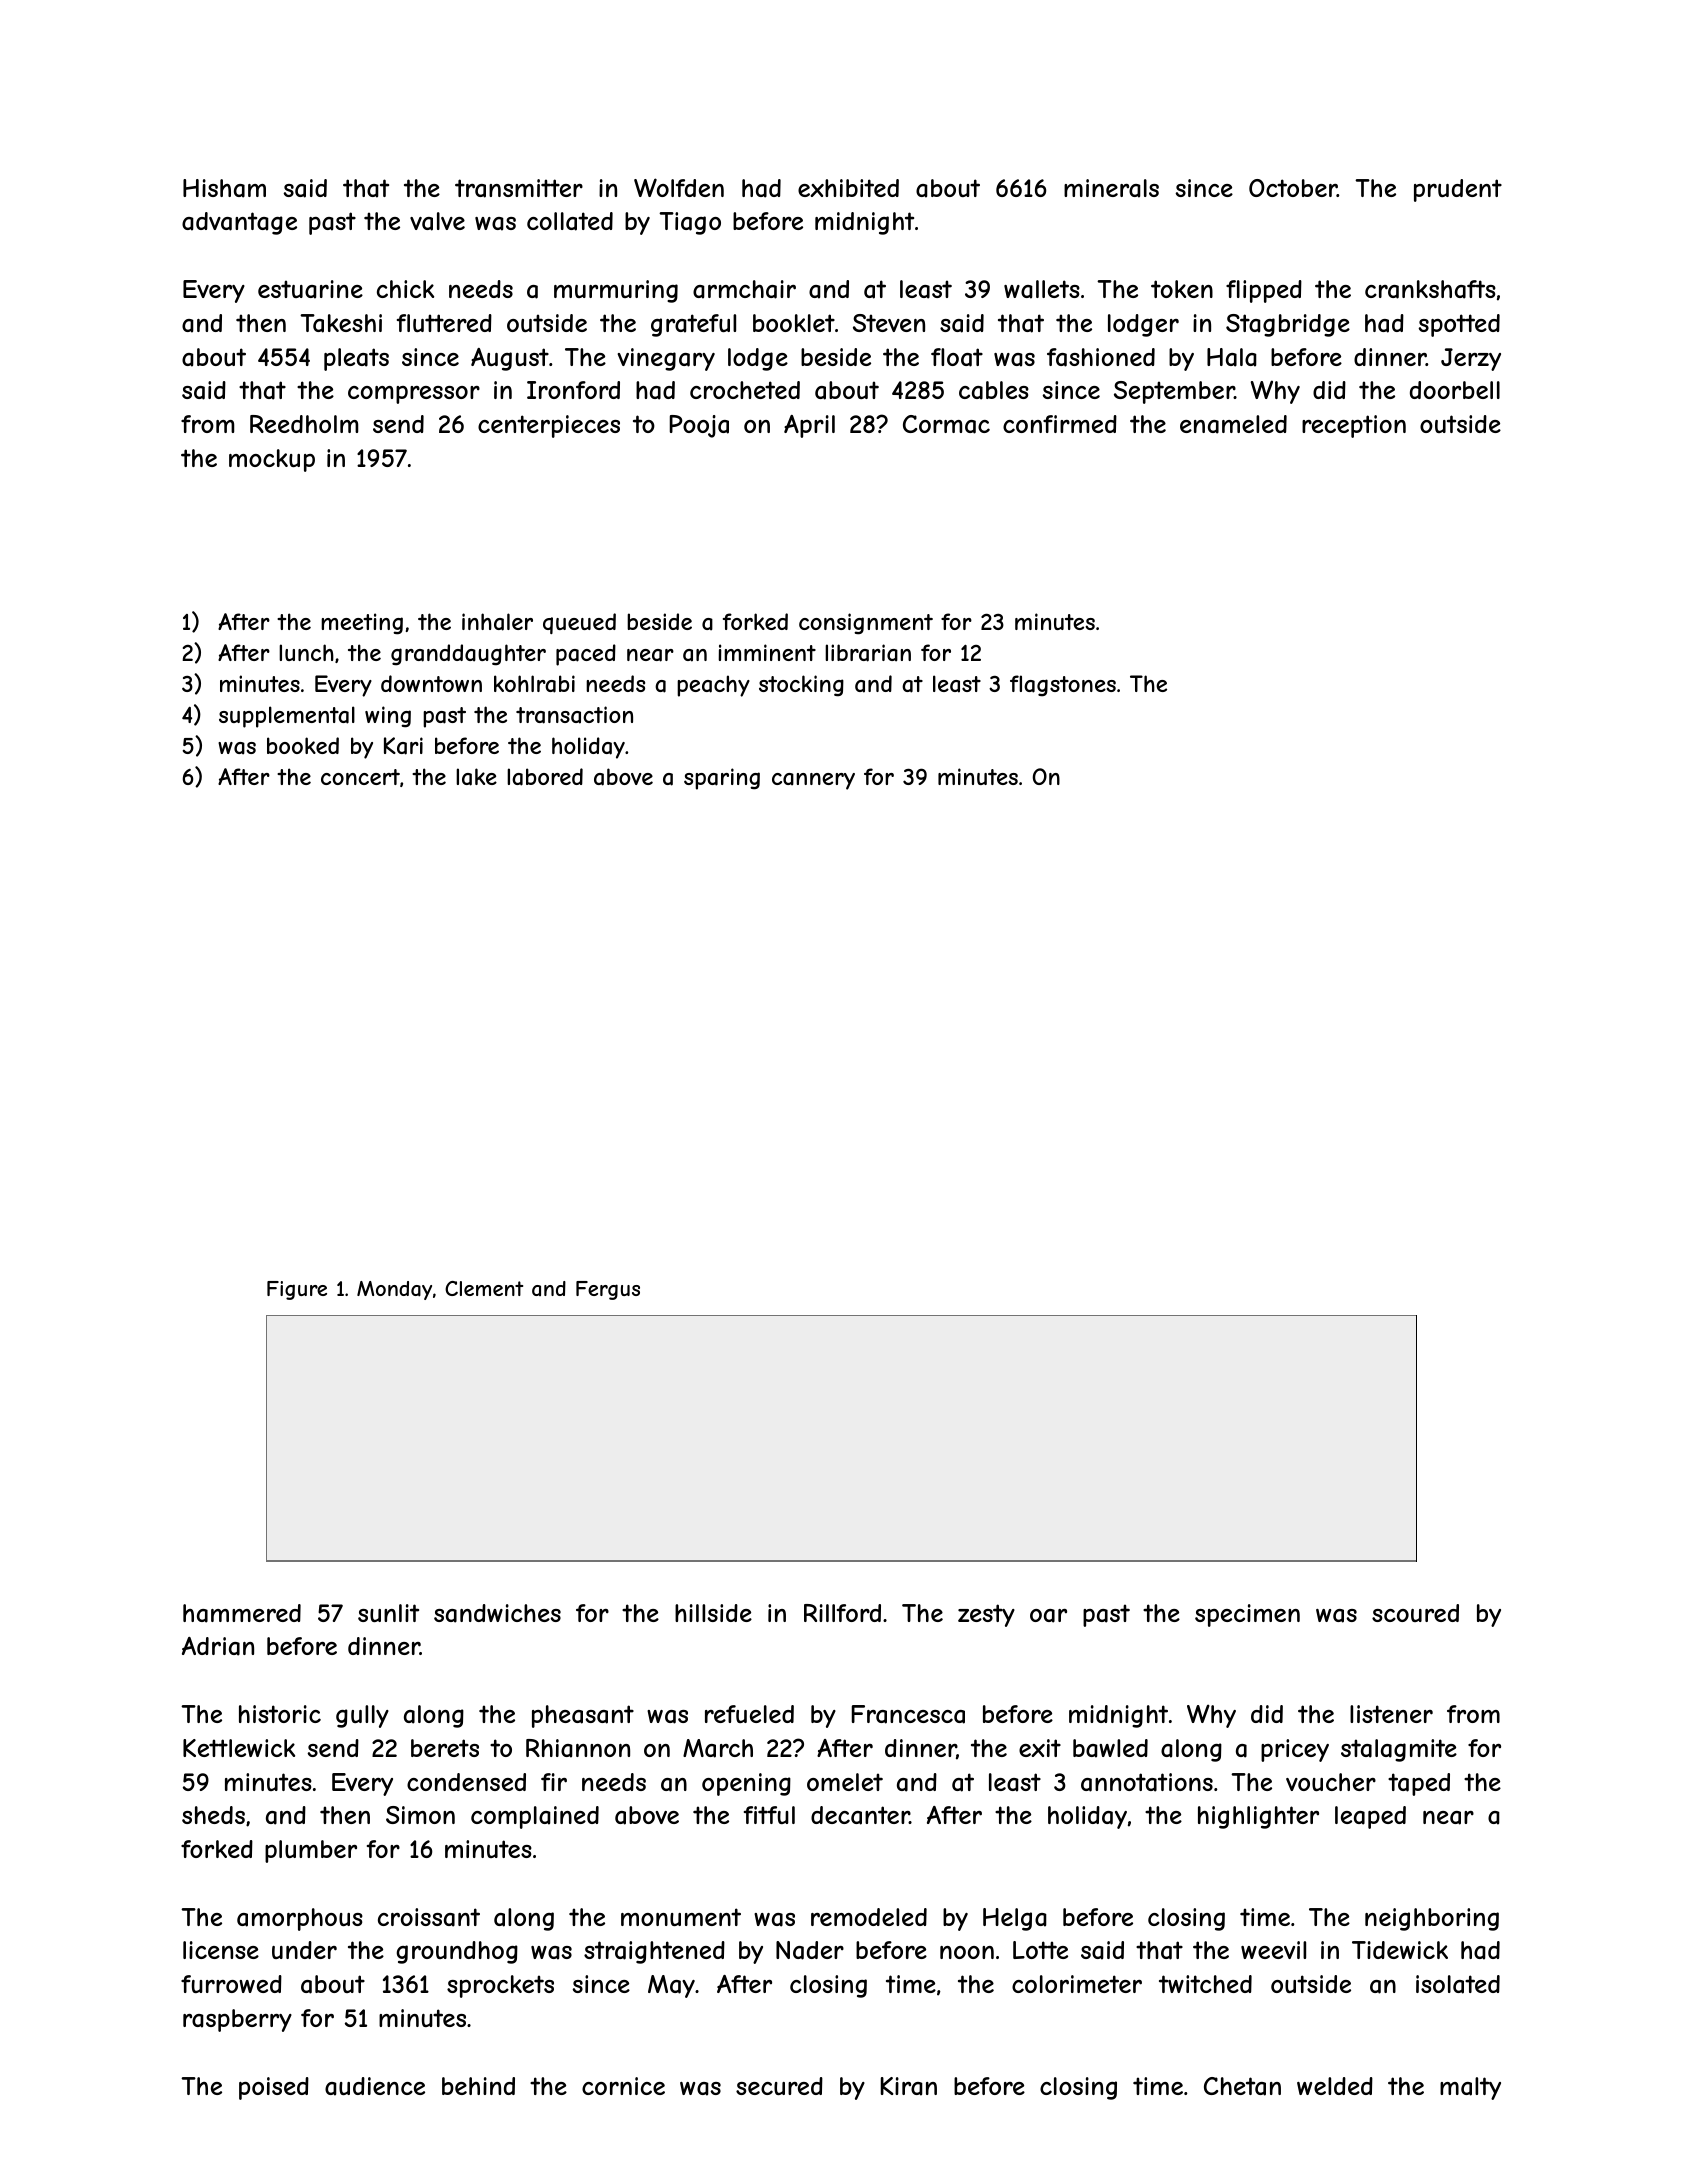  Describe the element at coordinates (623, 2086) in the screenshot. I see `cornice` at that location.
